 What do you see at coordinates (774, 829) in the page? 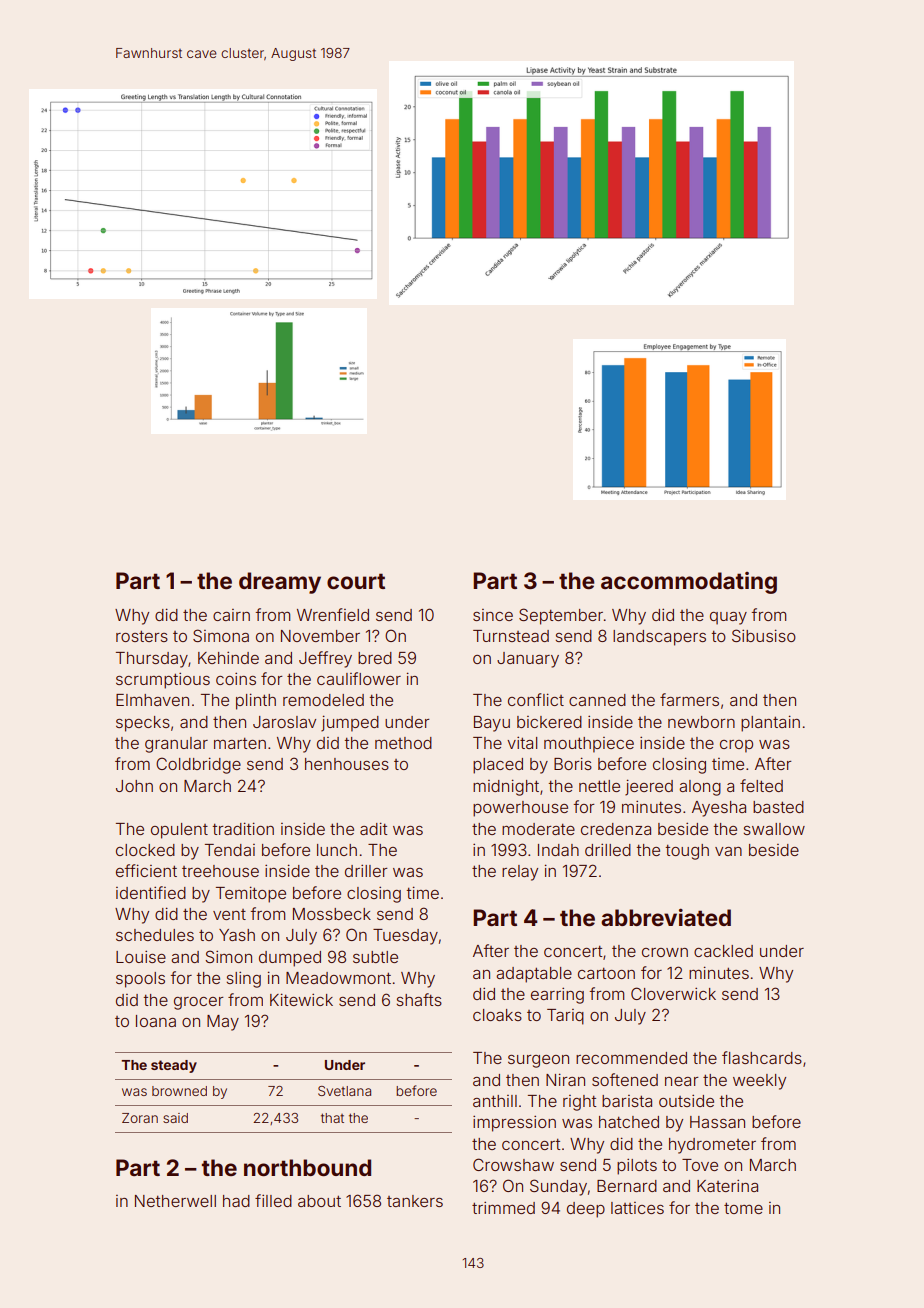
I see `swallow` at bounding box center [774, 829].
